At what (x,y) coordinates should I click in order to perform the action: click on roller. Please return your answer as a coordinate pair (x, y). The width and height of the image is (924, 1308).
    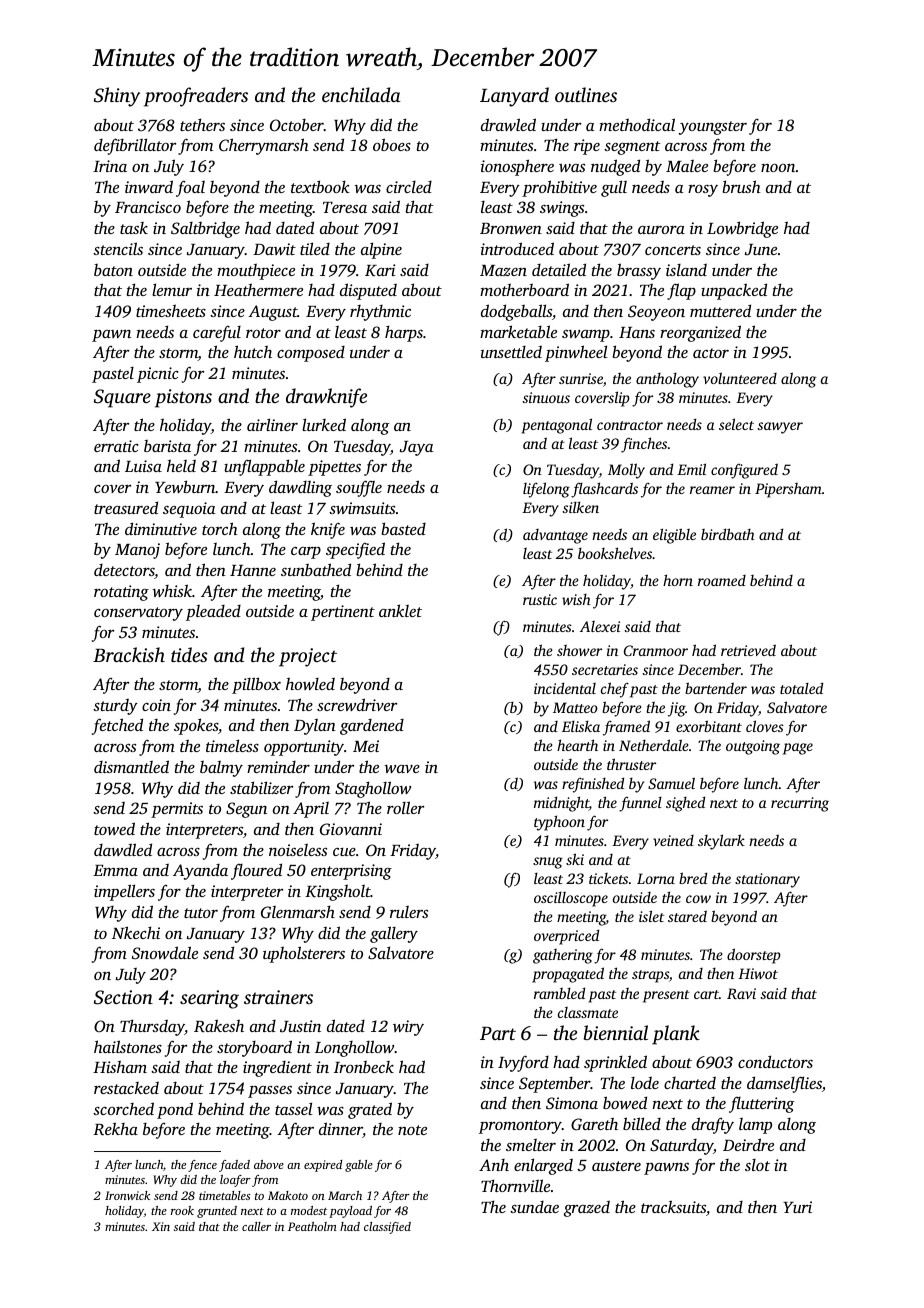
    Looking at the image, I should click on (405, 807).
